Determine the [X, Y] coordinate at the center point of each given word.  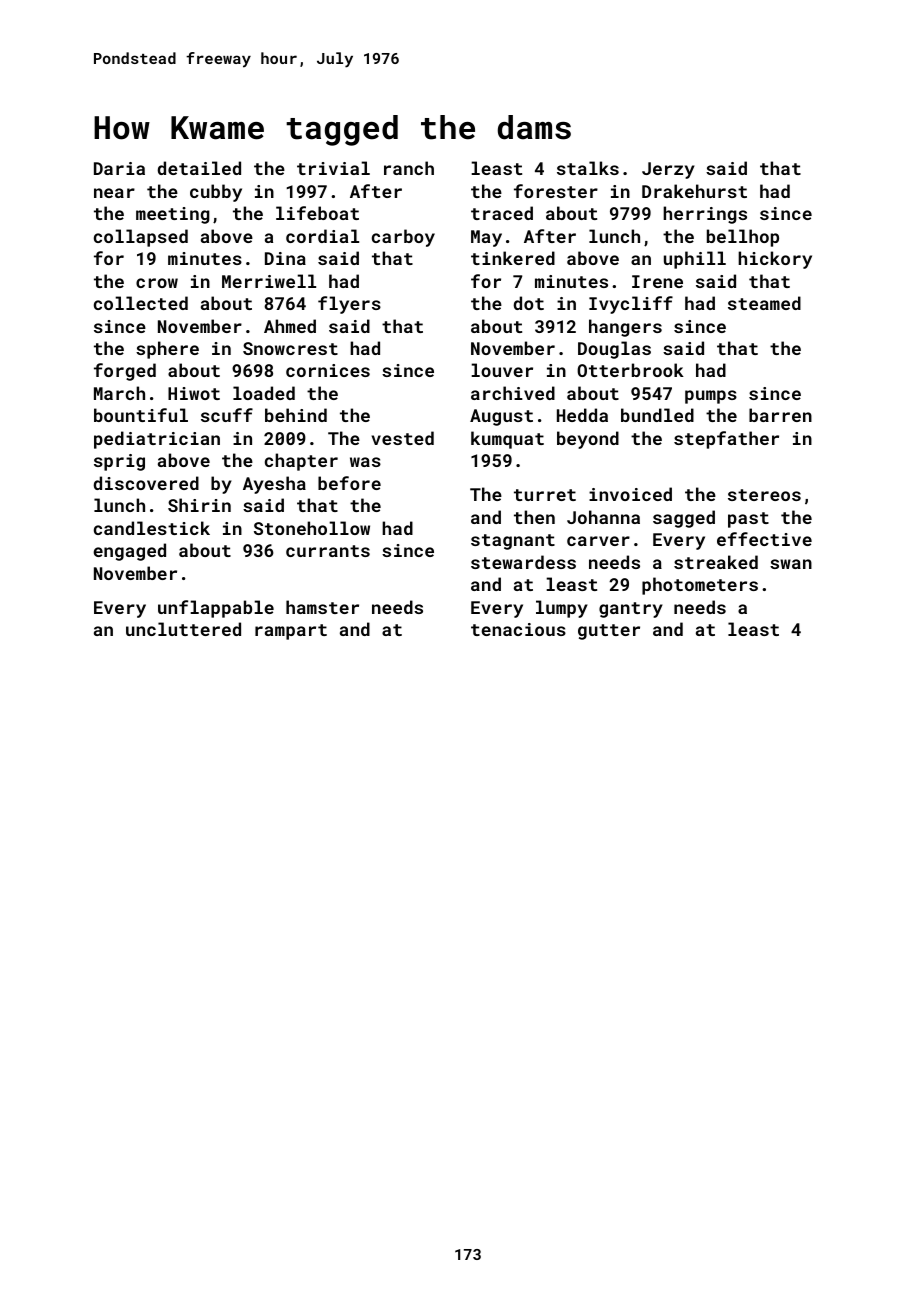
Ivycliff [631, 305]
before [349, 483]
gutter [609, 632]
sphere [167, 350]
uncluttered [183, 629]
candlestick [152, 528]
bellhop [743, 238]
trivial [333, 168]
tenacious [518, 629]
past [748, 520]
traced [502, 213]
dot [528, 303]
